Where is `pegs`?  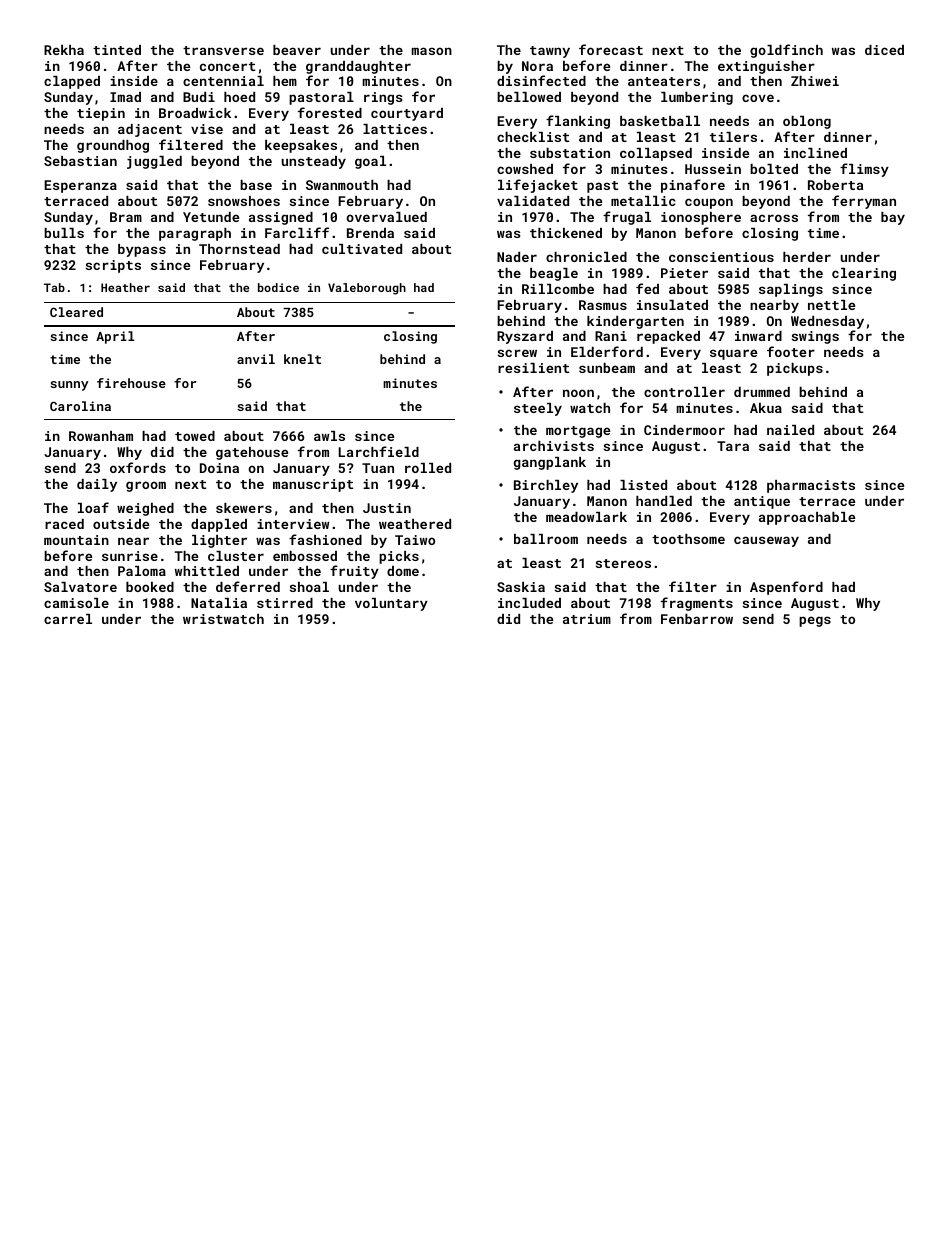 pegs is located at coordinates (815, 621).
